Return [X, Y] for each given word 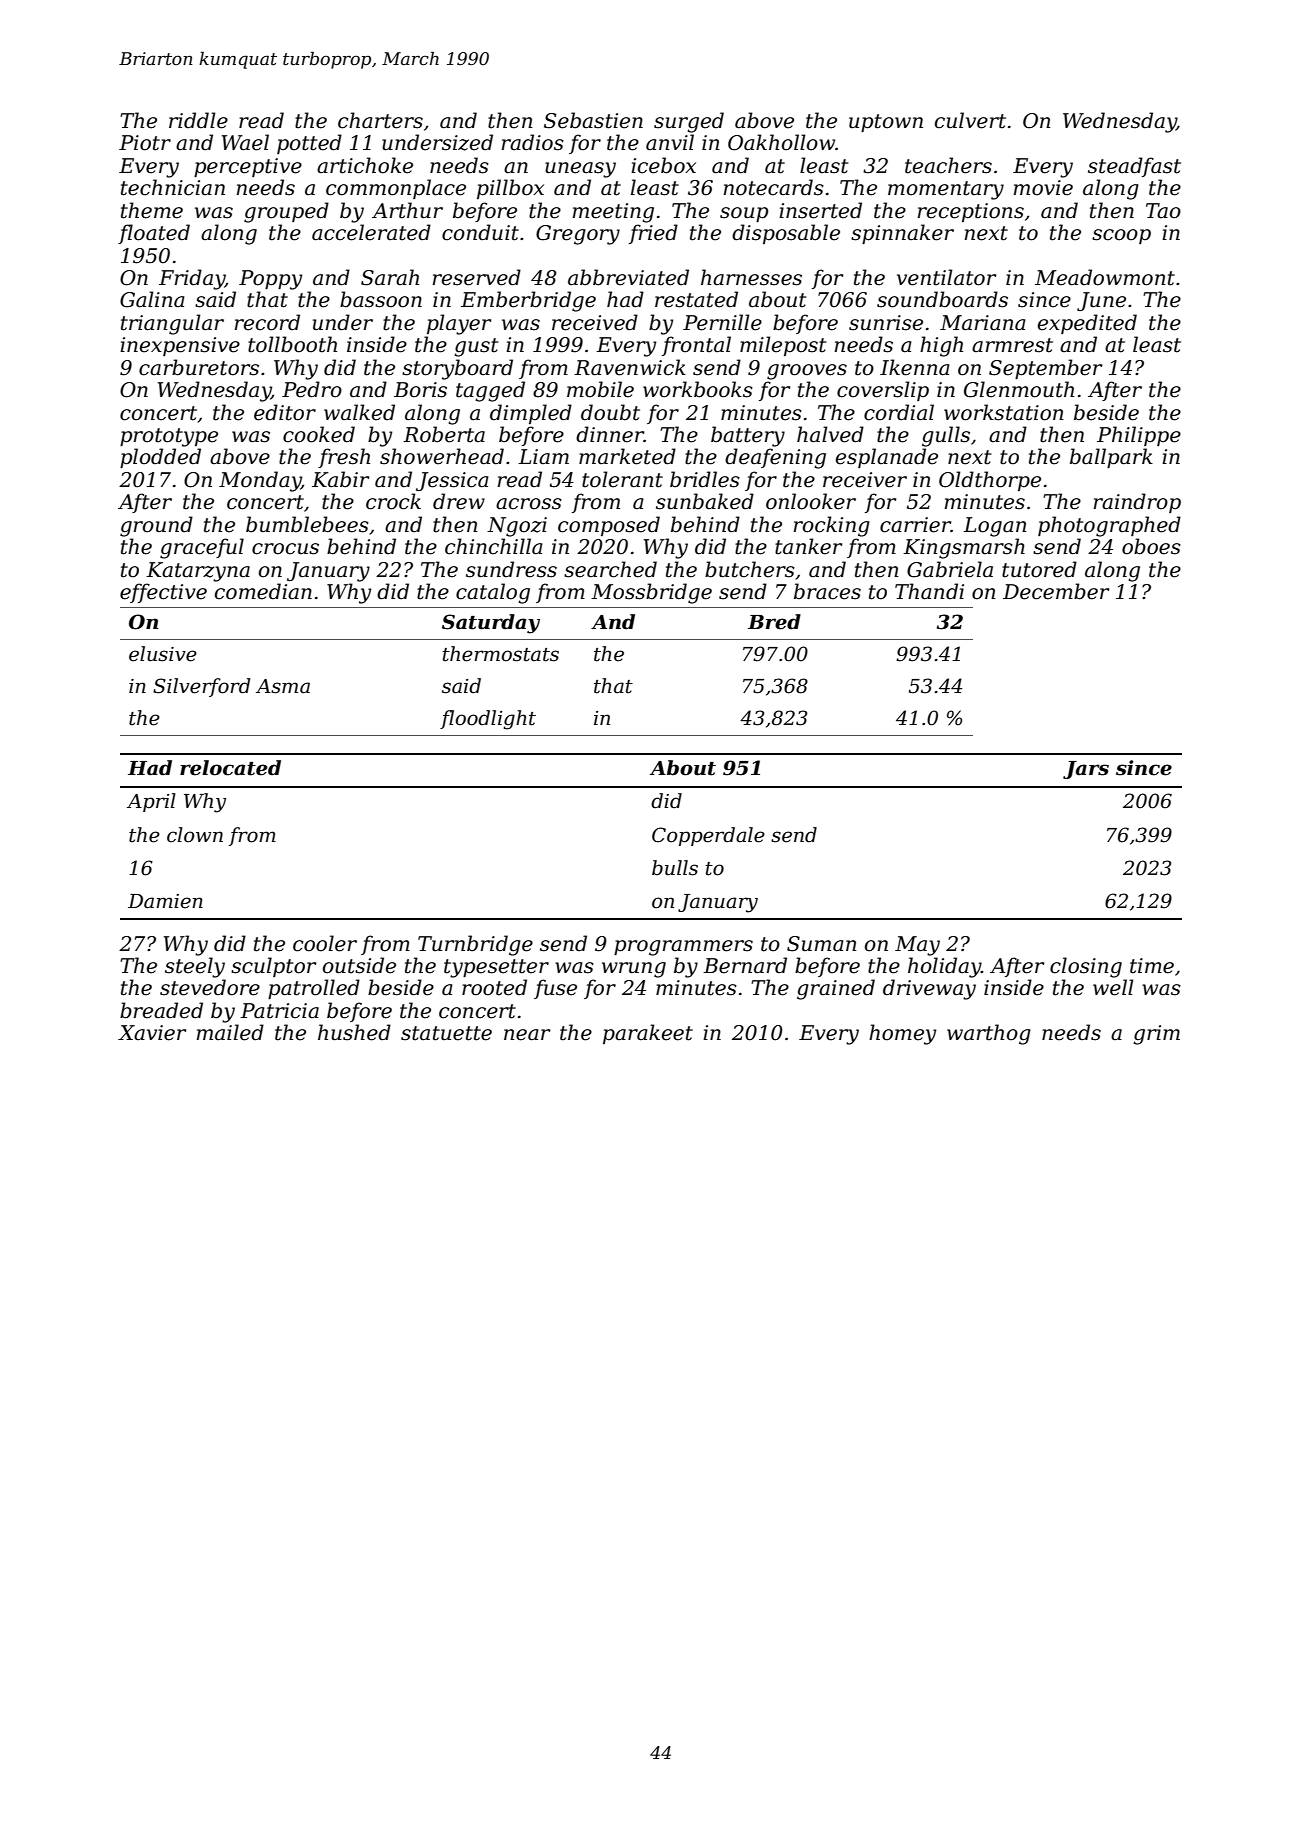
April [151, 802]
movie [1043, 188]
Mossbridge [651, 593]
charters [380, 120]
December [1056, 591]
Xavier [152, 1033]
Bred [774, 622]
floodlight [488, 720]
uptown [886, 123]
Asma [283, 686]
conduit [480, 232]
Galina [152, 299]
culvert [970, 120]
